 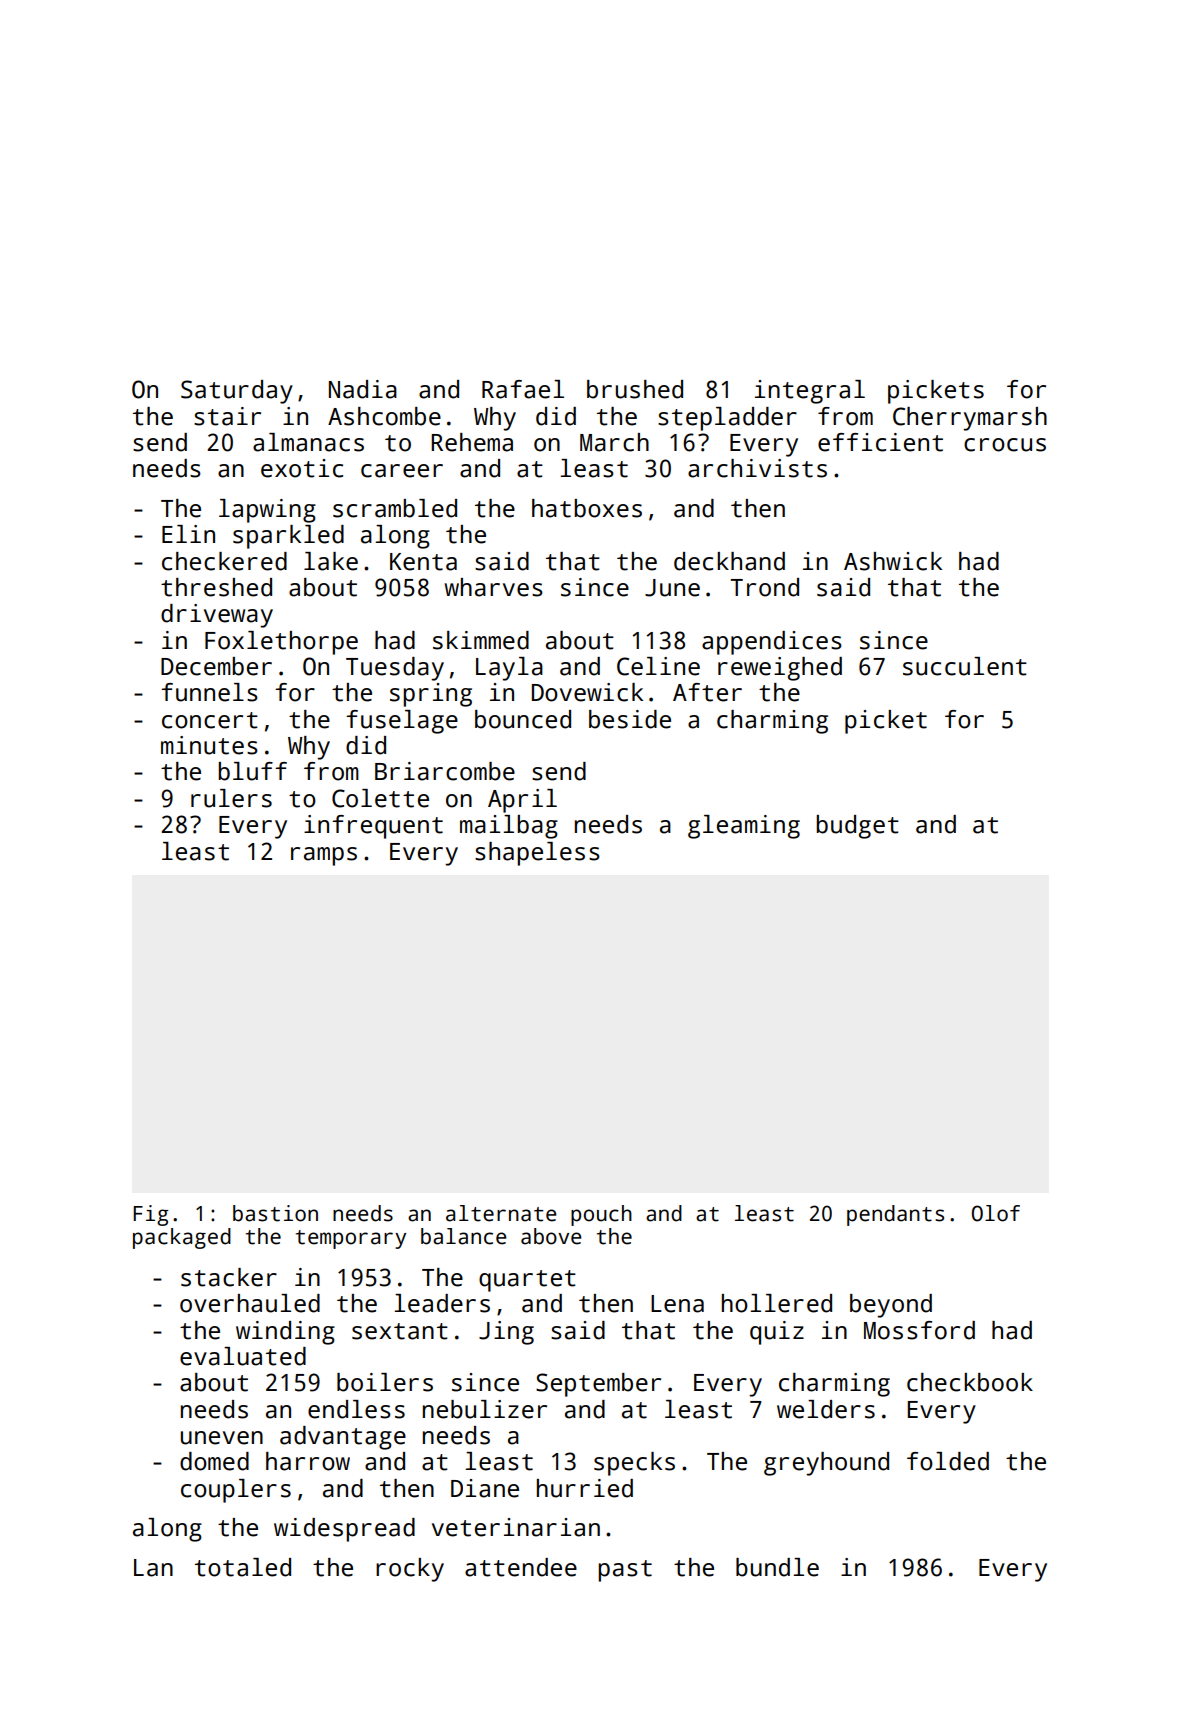 What do you see at coordinates (523, 389) in the screenshot?
I see `Rafael` at bounding box center [523, 389].
